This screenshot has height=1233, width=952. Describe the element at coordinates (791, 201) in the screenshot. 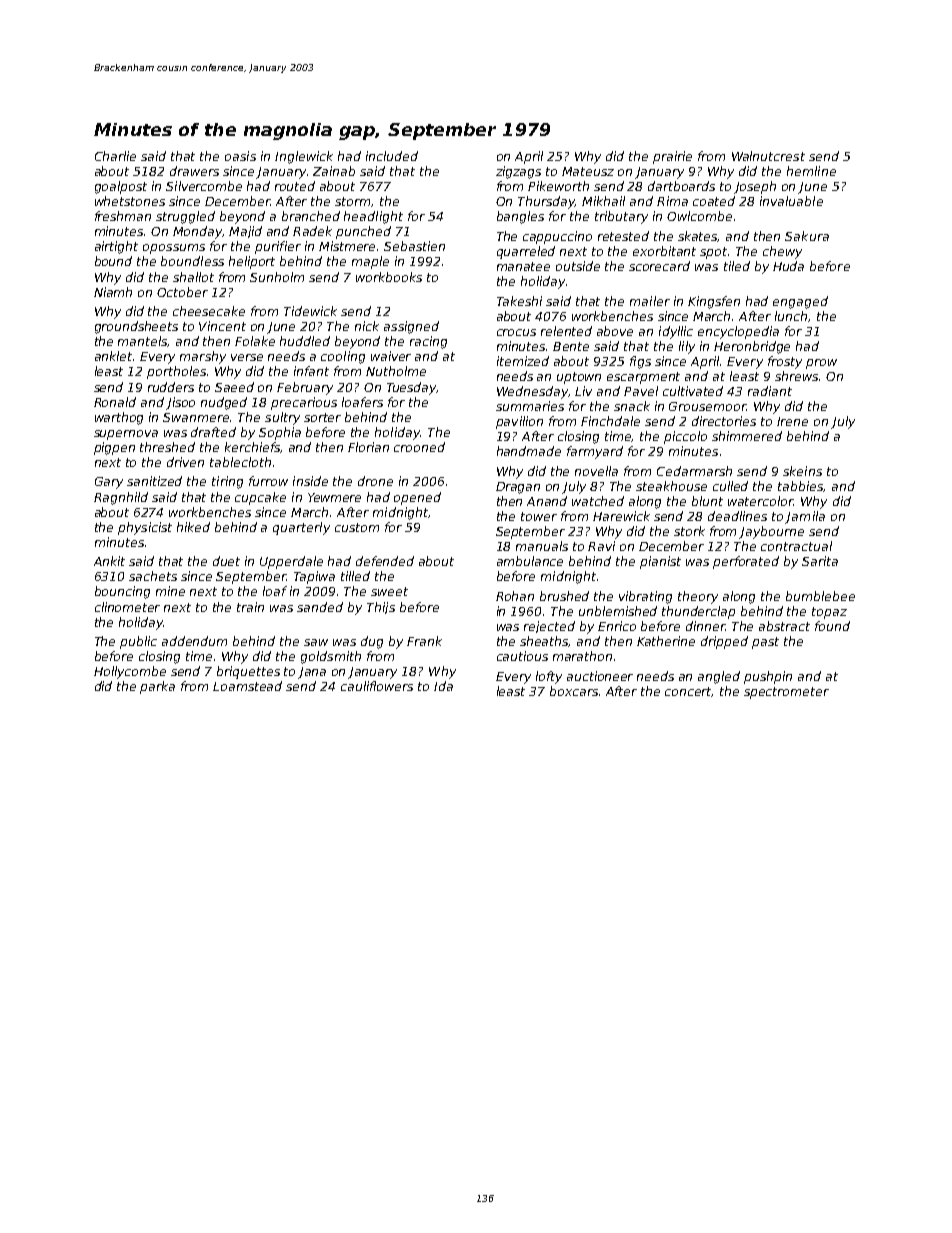

I see `invaluable` at that location.
